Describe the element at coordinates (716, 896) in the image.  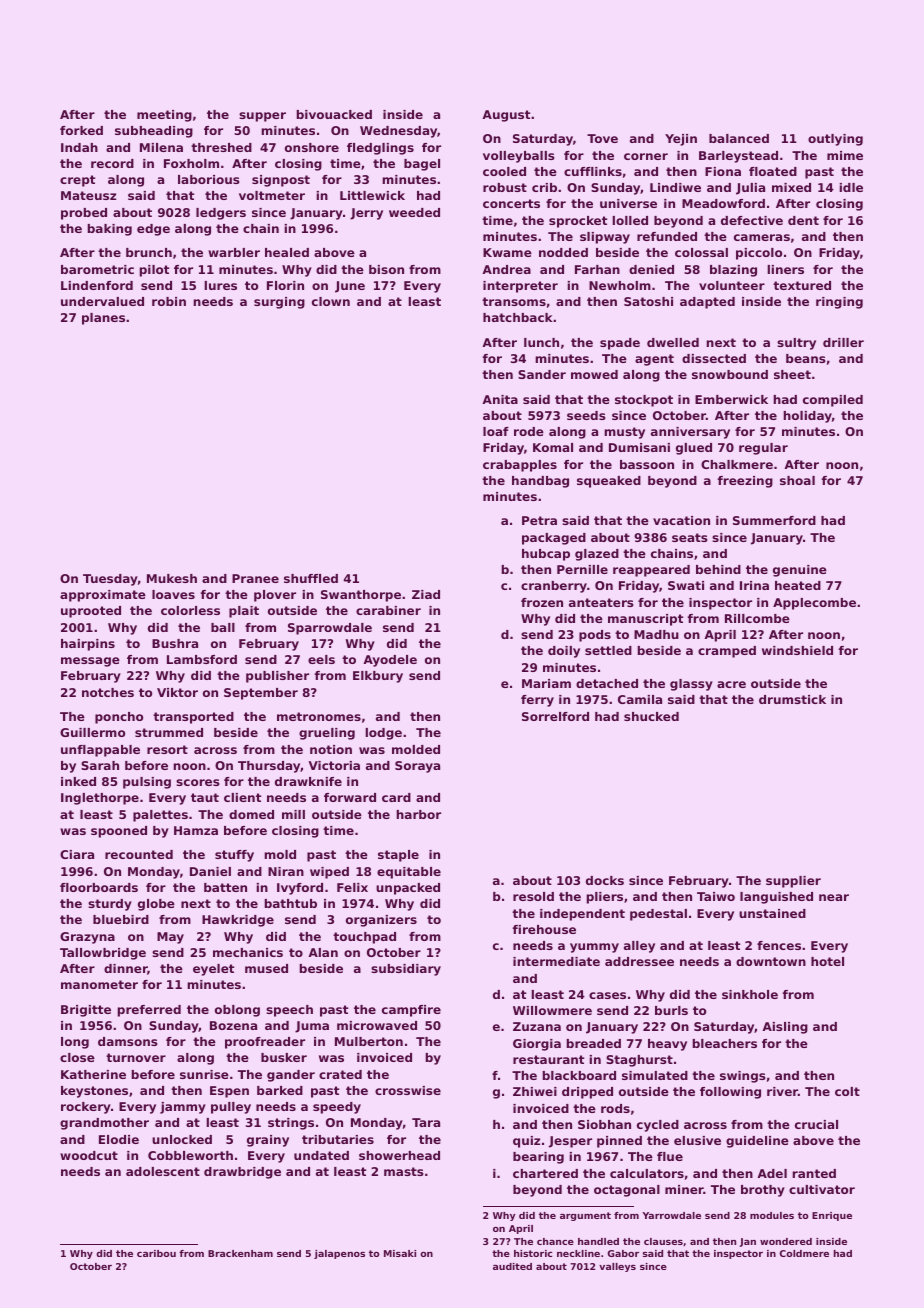
I see `Taiwo` at that location.
